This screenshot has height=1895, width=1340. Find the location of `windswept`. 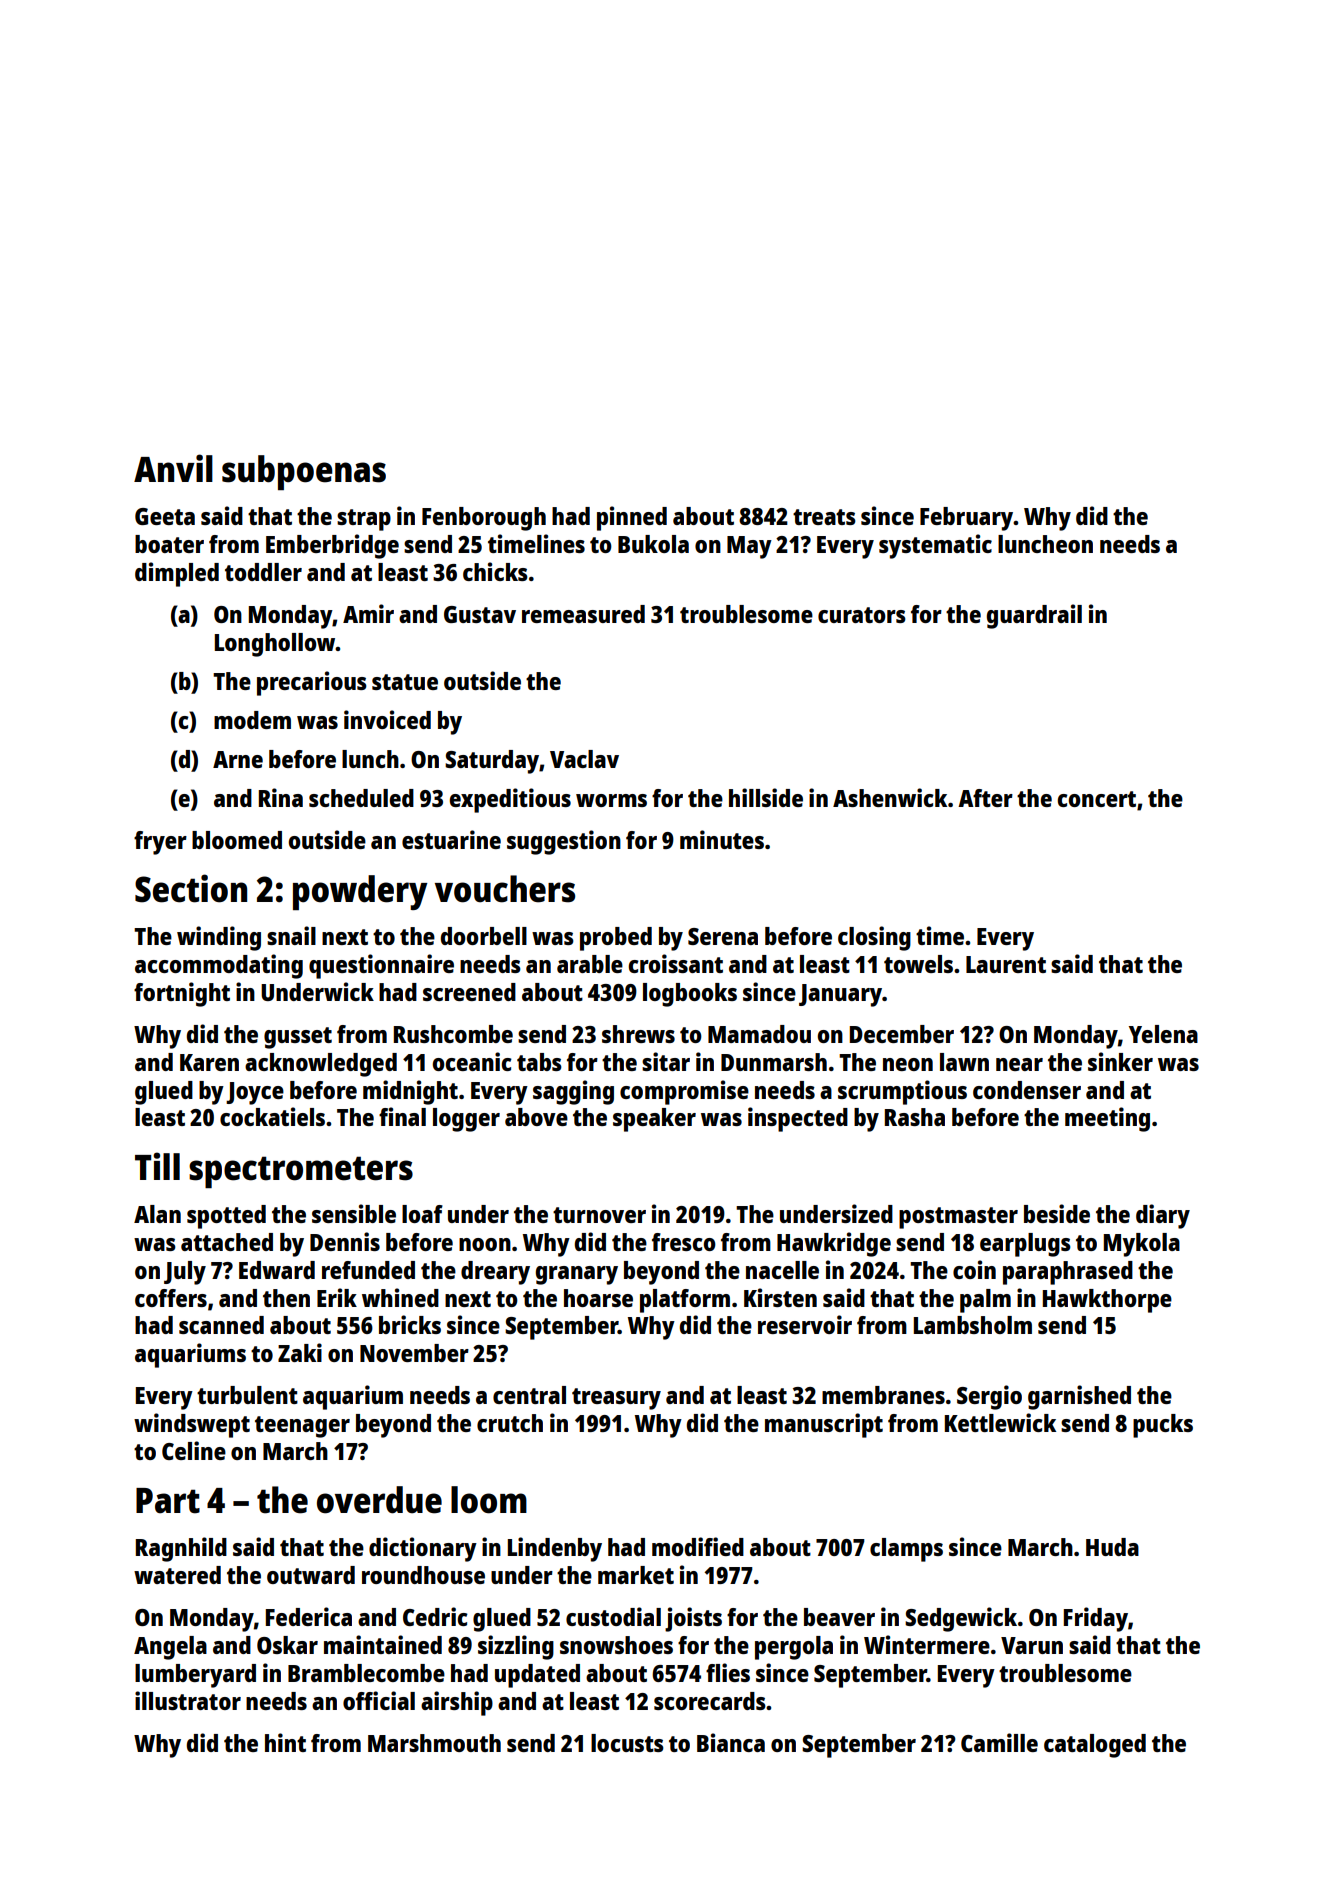

windswept is located at coordinates (192, 1425).
